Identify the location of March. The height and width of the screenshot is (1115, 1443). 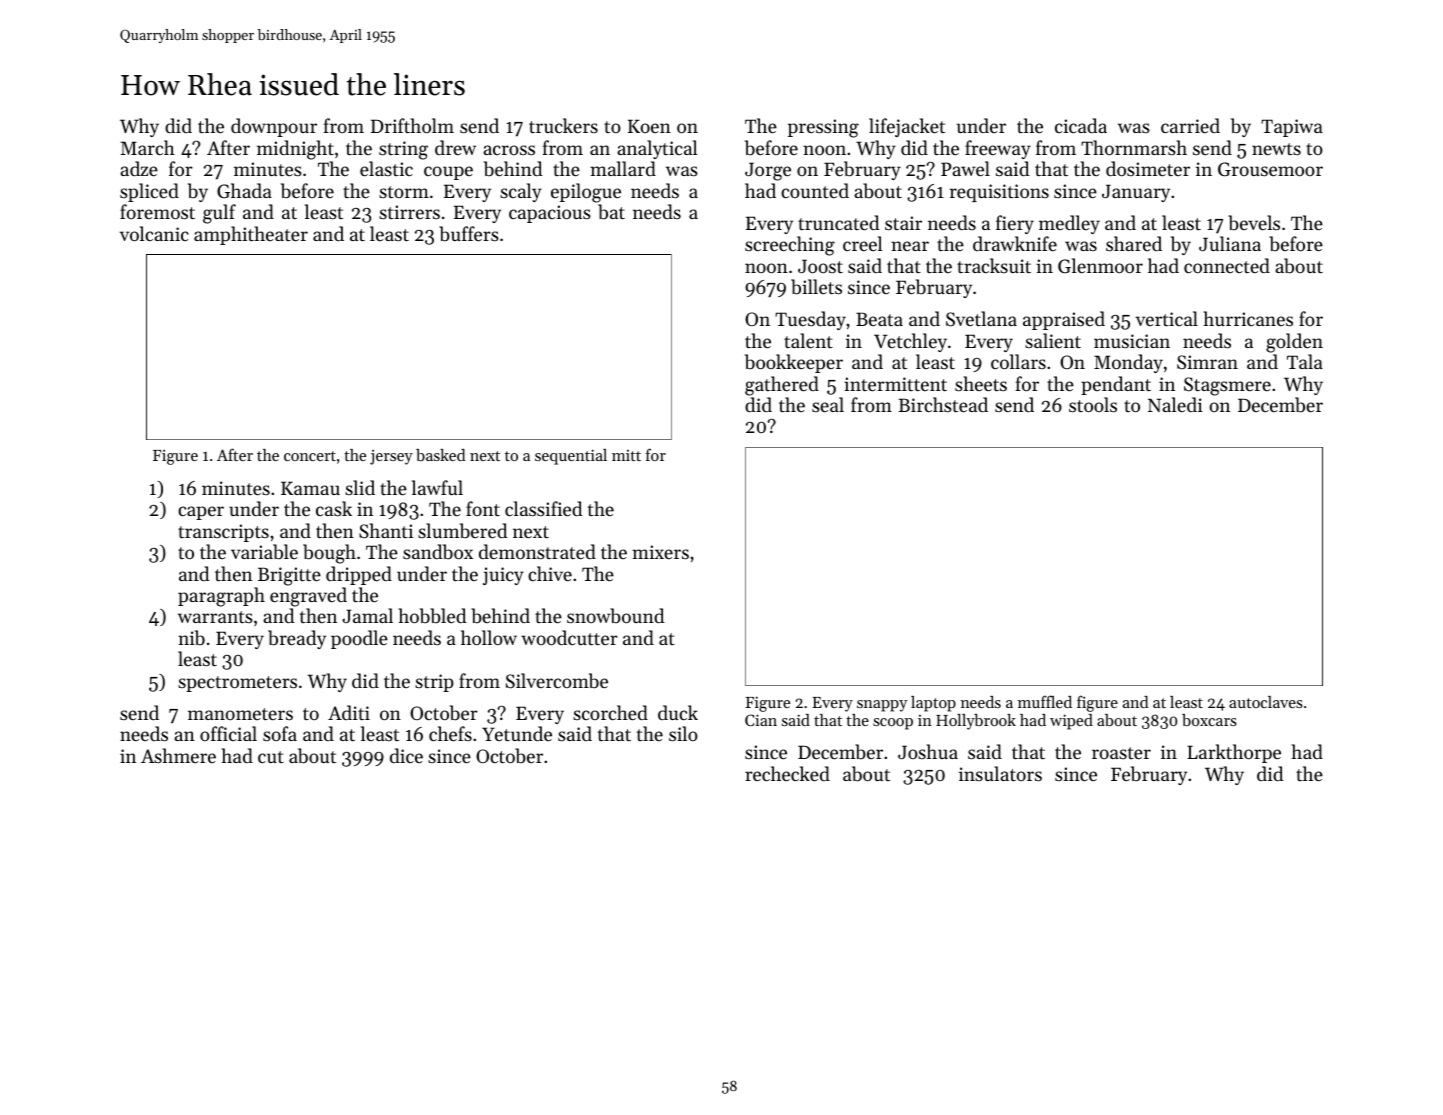
(147, 147).
